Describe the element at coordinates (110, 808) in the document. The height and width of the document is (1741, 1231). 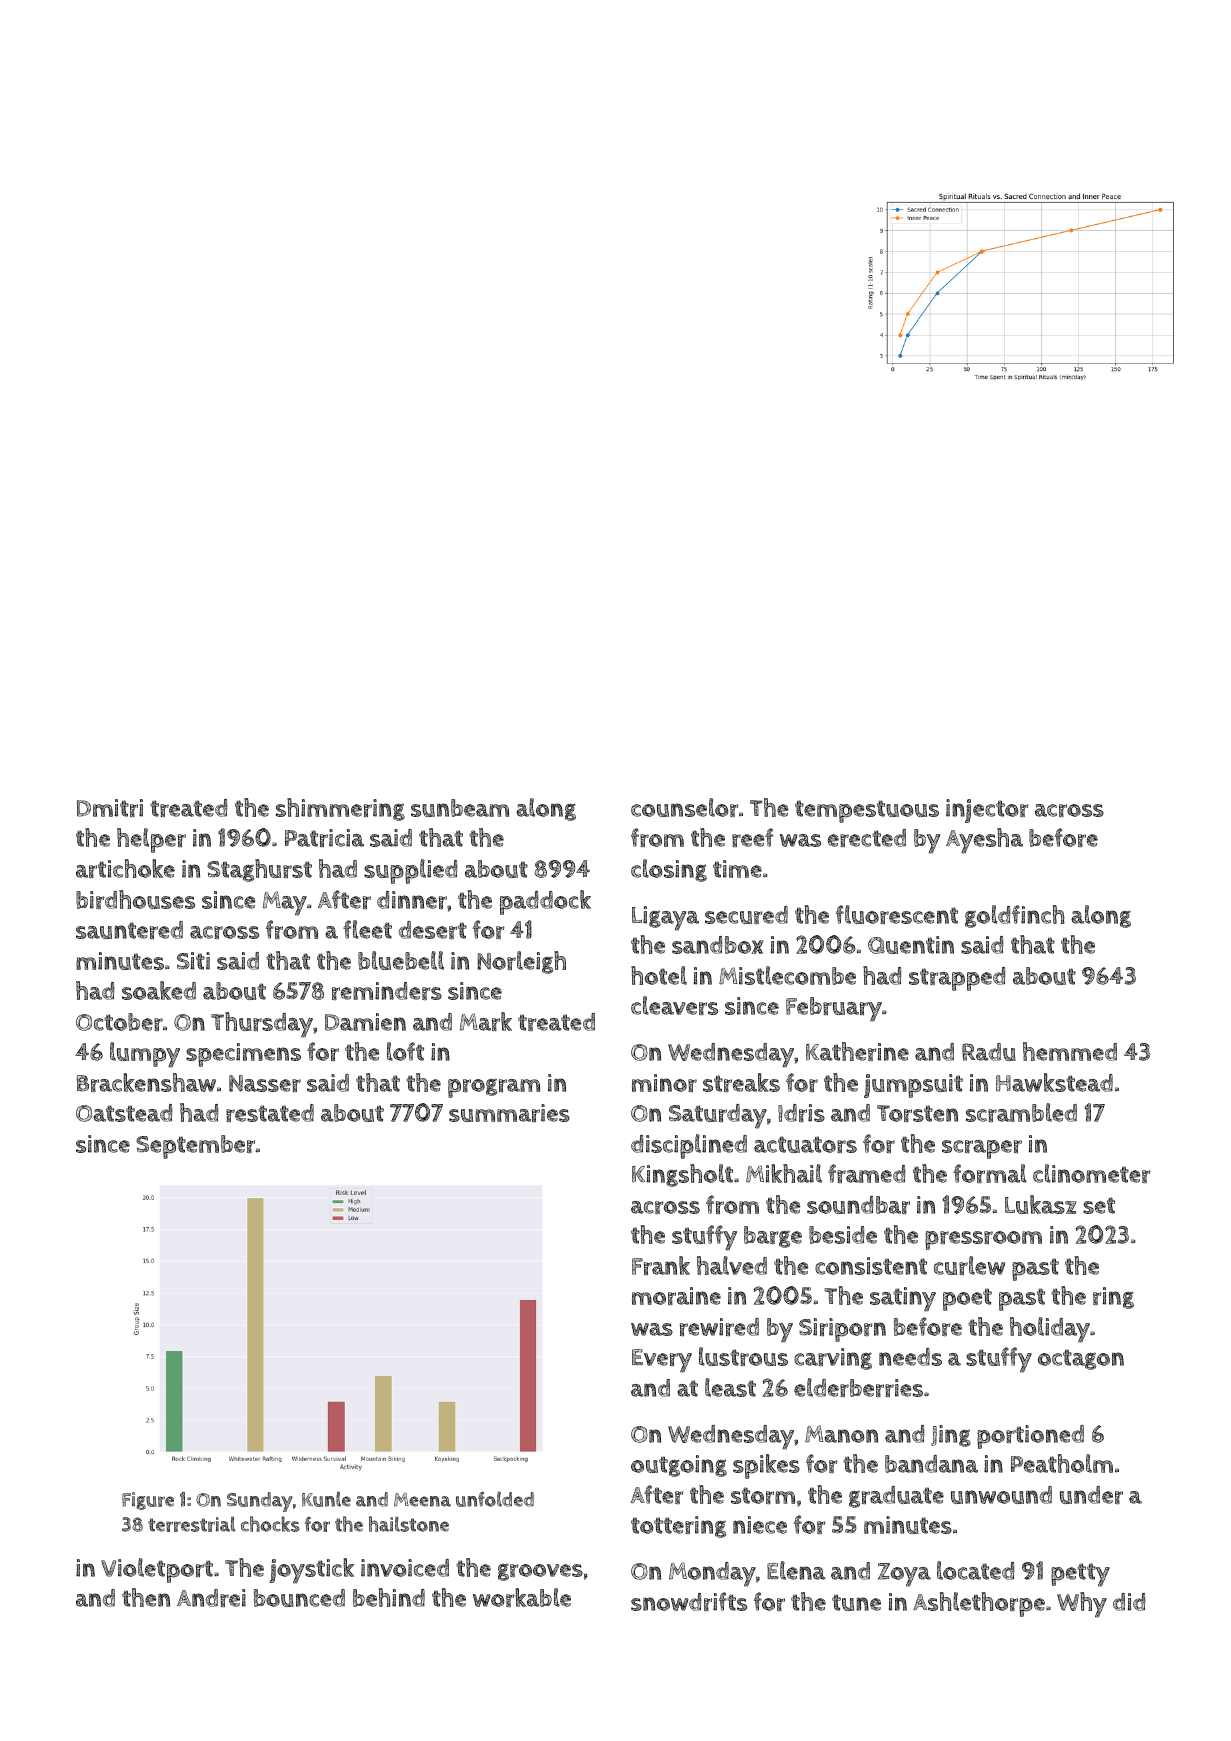
I see `Dmitri` at that location.
